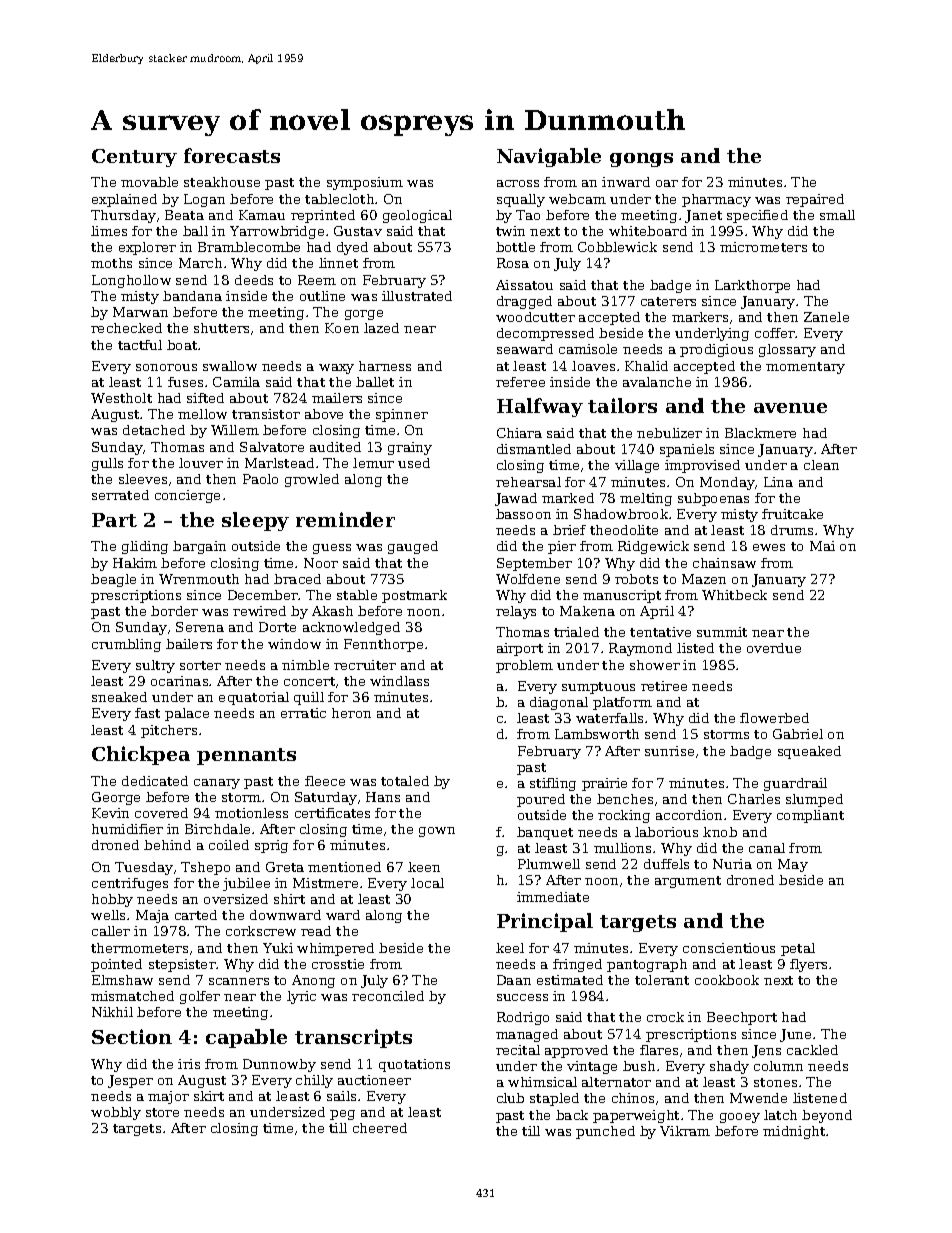  I want to click on markers, so click(700, 317).
